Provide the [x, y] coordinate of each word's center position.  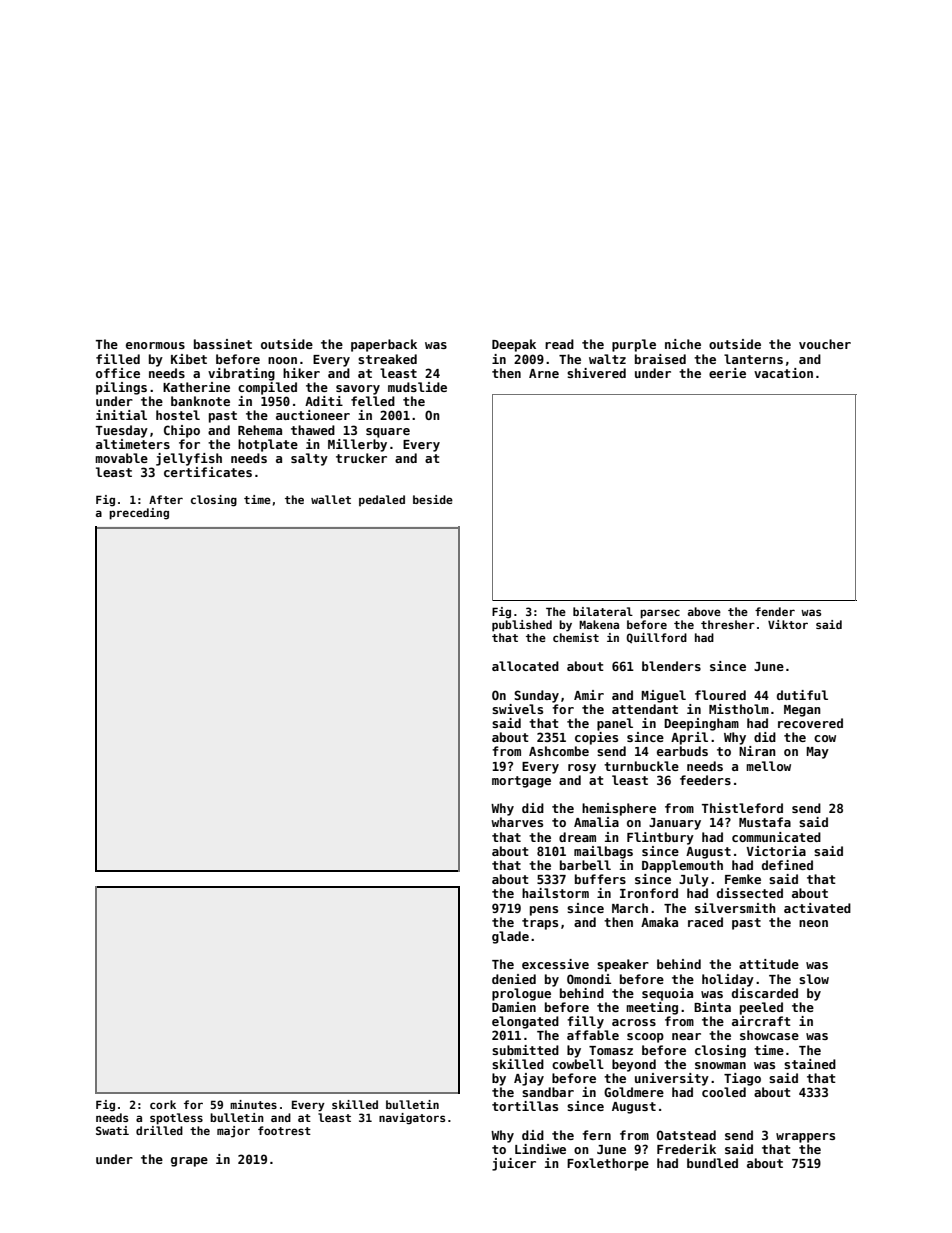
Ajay [529, 1079]
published [522, 626]
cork [163, 1104]
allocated [525, 666]
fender [775, 611]
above [704, 611]
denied [514, 979]
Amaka [659, 922]
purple [634, 345]
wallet [331, 499]
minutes [253, 1104]
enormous [155, 345]
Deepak [514, 345]
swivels [517, 709]
